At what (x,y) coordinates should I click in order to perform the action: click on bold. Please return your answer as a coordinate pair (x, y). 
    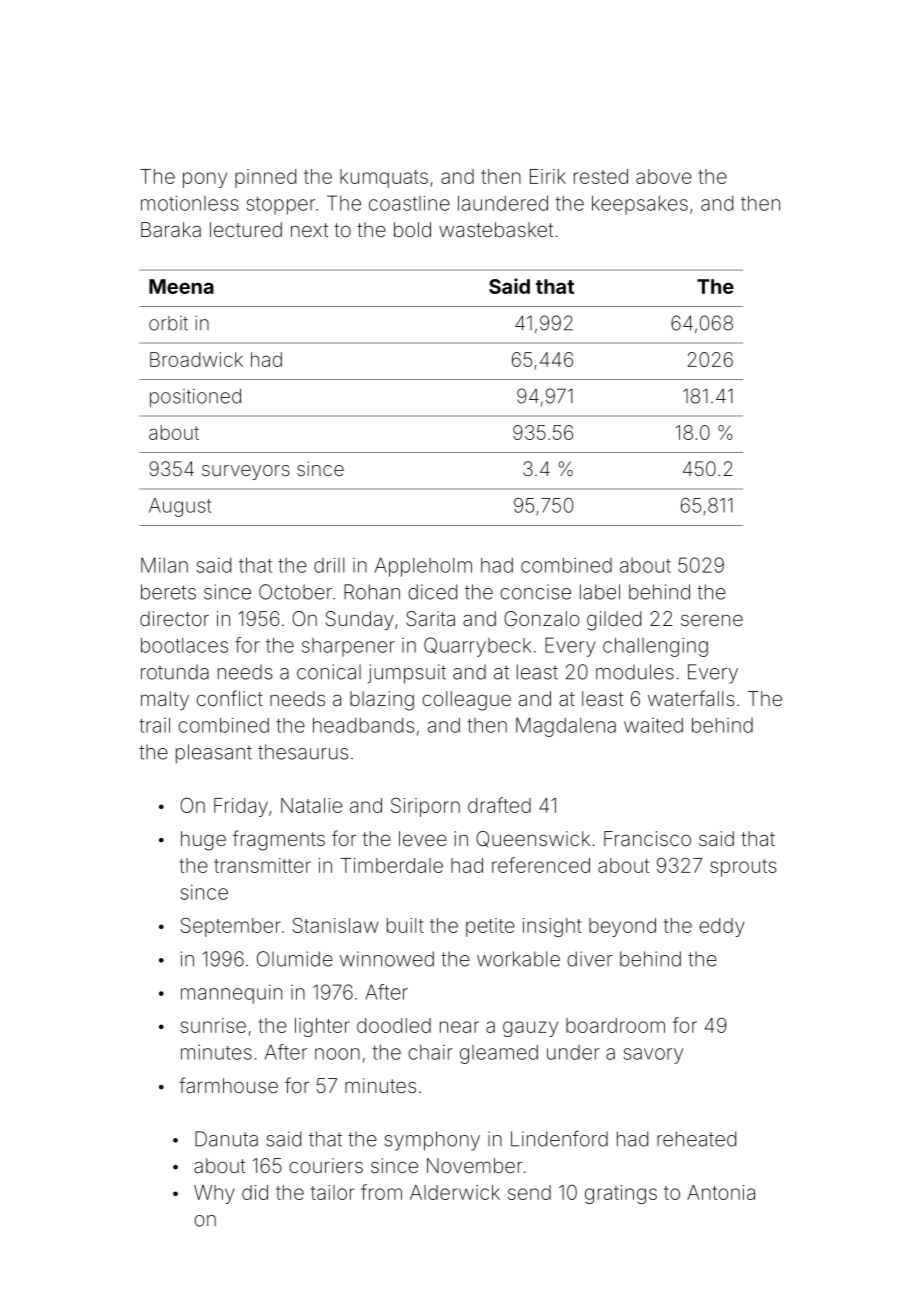
    Looking at the image, I should click on (412, 229).
